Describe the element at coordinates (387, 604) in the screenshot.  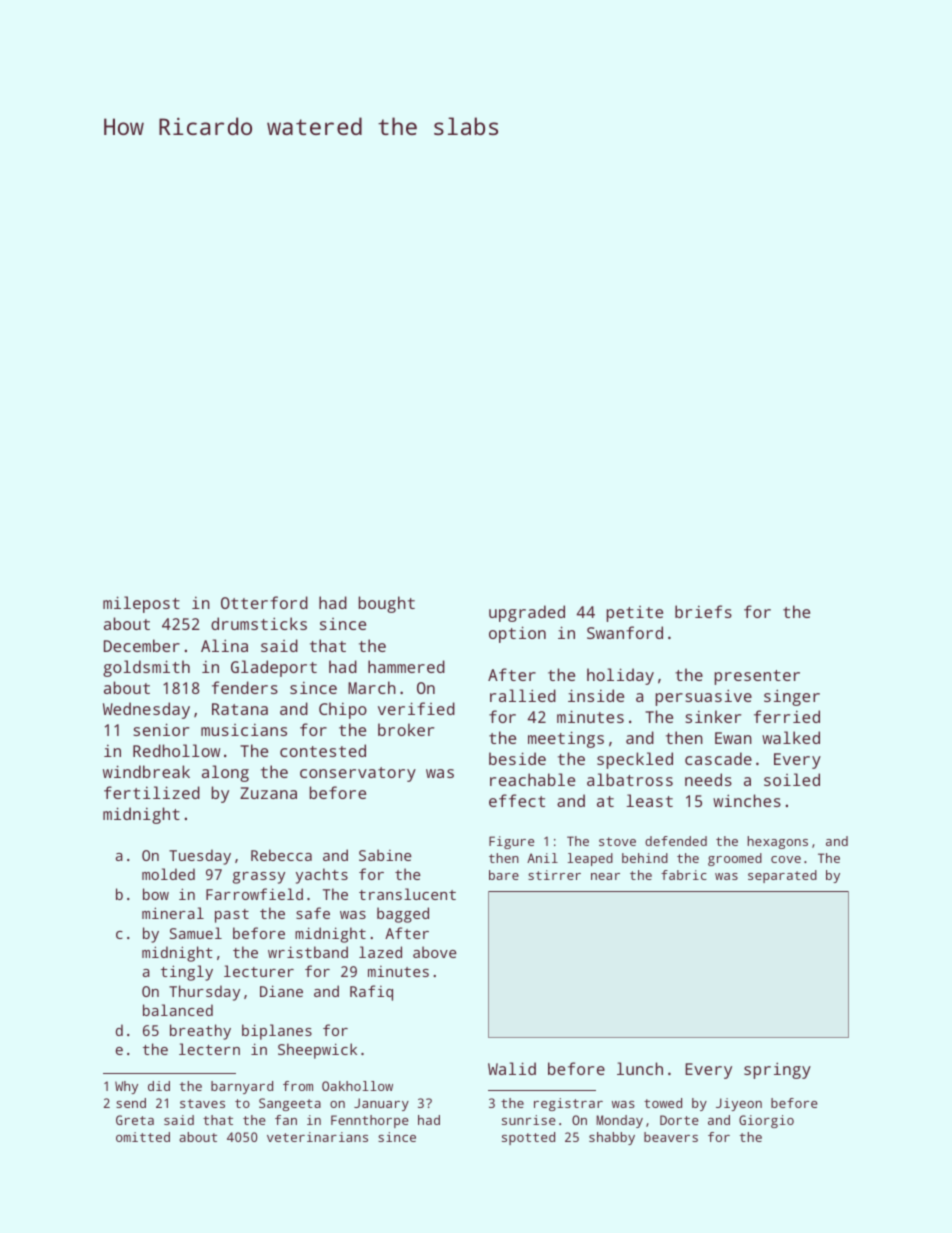
I see `bought` at that location.
